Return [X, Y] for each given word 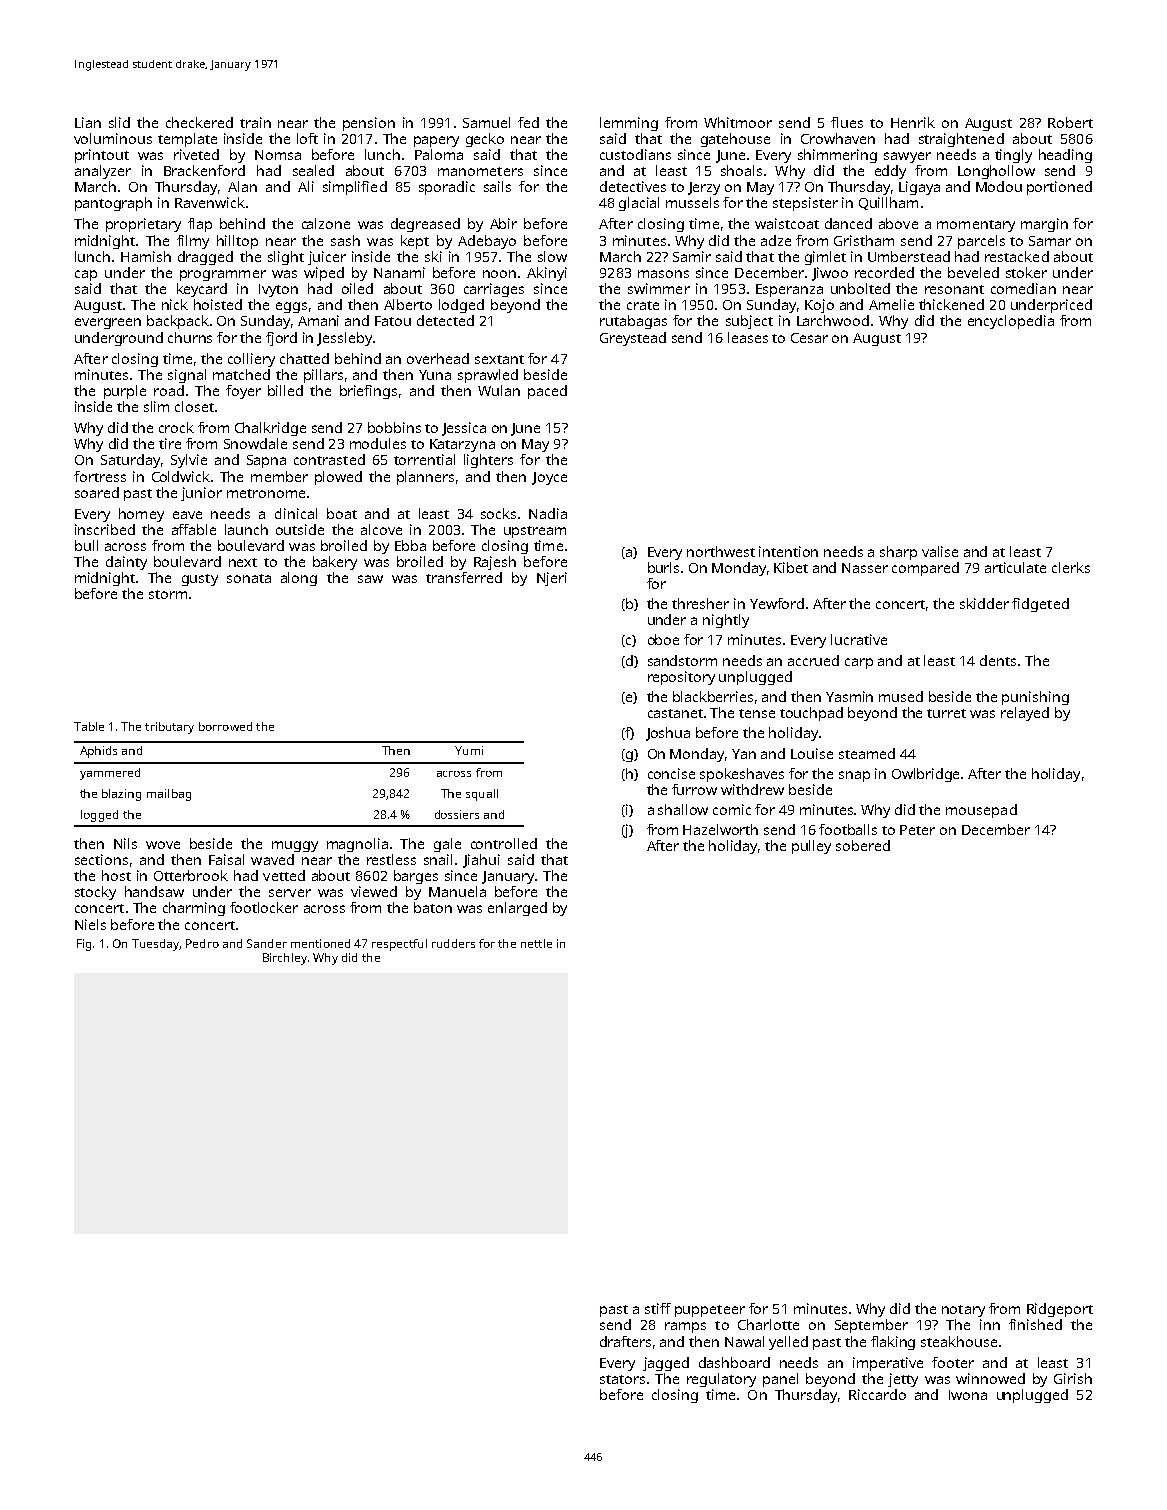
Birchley [285, 959]
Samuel [486, 122]
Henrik [913, 122]
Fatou [393, 321]
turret [946, 713]
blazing [121, 795]
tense [757, 713]
